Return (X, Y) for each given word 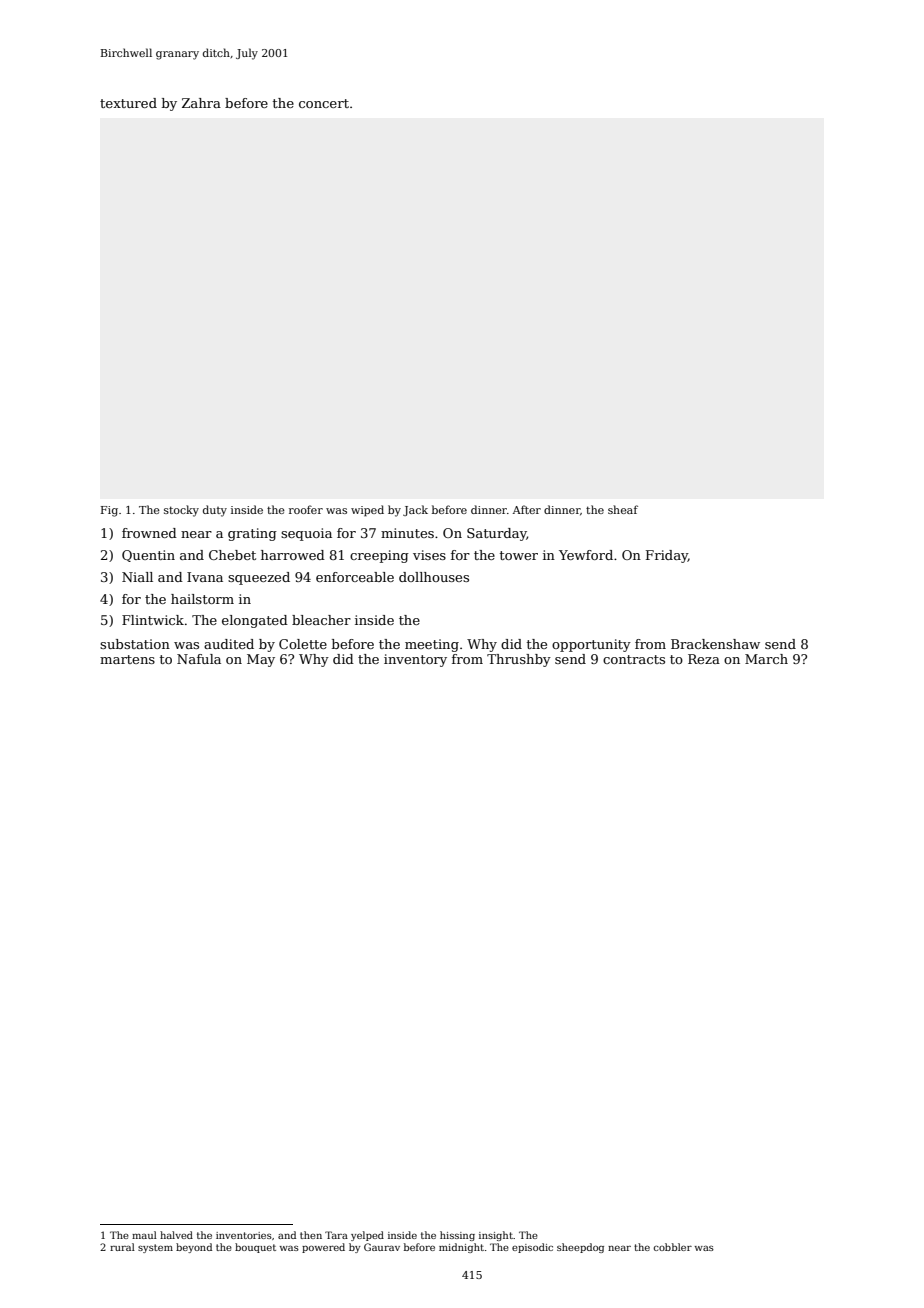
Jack (415, 510)
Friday (667, 556)
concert (324, 103)
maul (144, 1235)
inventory (415, 660)
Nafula (199, 659)
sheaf (623, 509)
